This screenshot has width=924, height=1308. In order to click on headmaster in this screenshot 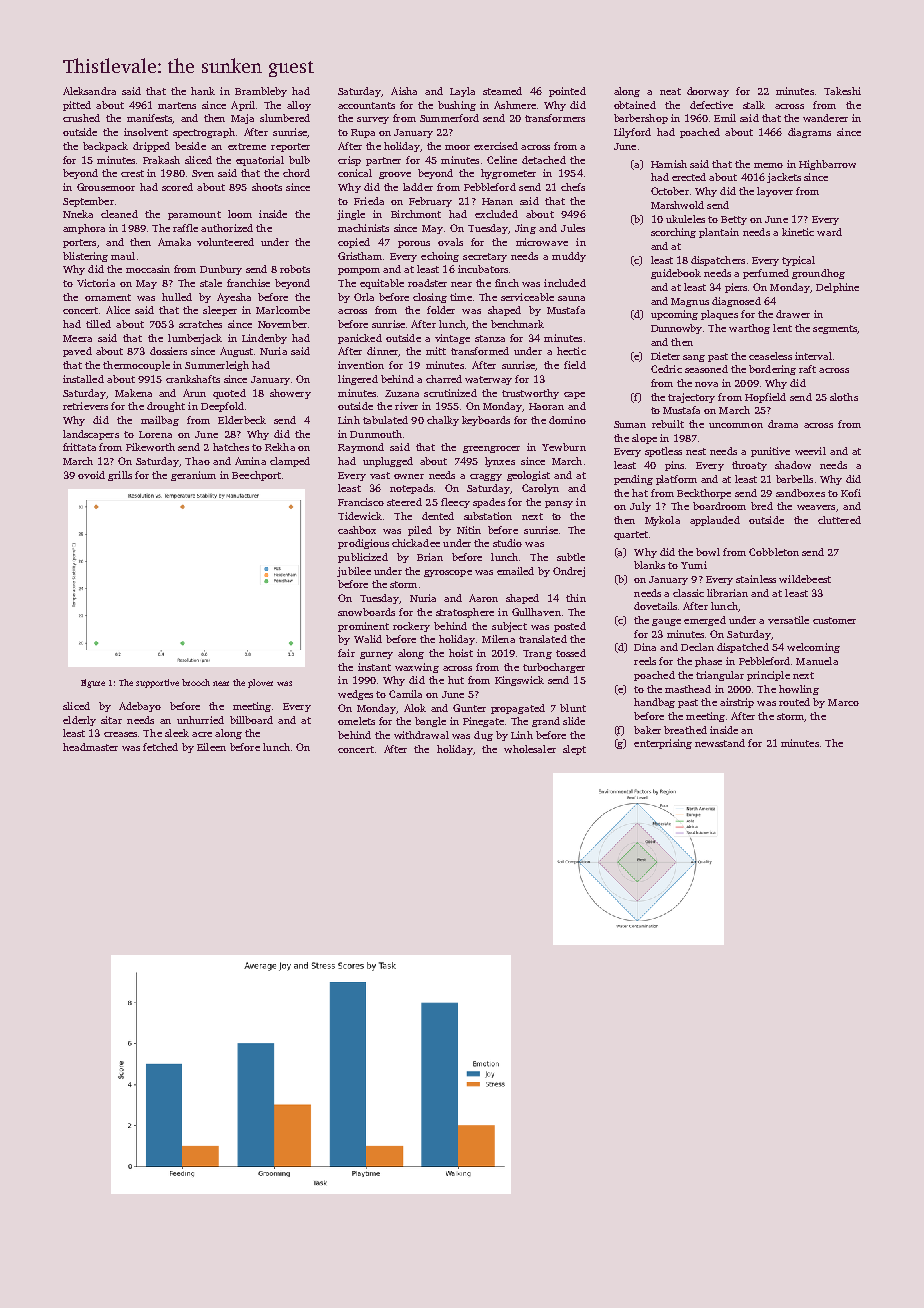, I will do `click(90, 747)`.
